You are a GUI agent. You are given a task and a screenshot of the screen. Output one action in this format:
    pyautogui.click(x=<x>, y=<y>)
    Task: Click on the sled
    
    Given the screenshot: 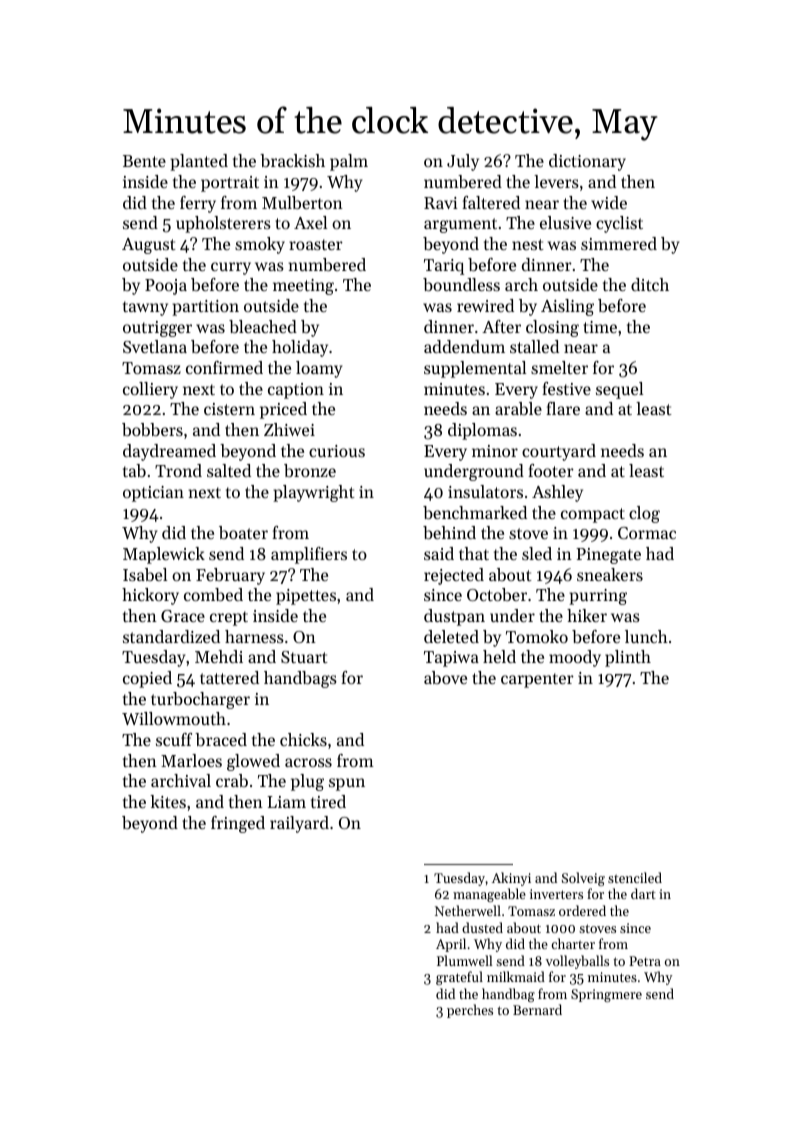 What is the action you would take?
    pyautogui.click(x=537, y=553)
